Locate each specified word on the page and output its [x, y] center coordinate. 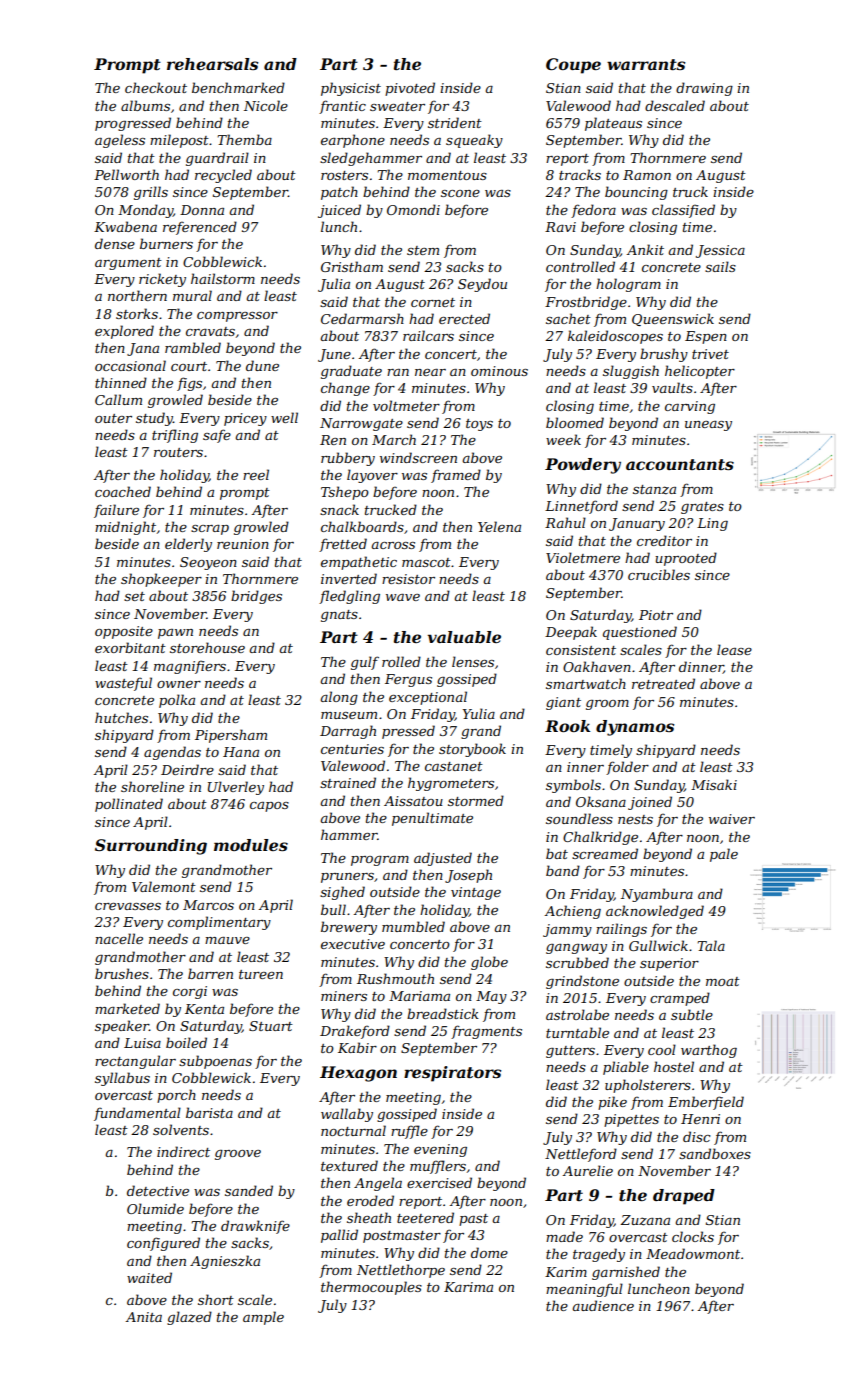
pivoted [410, 89]
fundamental [137, 1114]
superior [669, 964]
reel [256, 474]
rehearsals [213, 64]
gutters [570, 1052]
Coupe [573, 66]
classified [683, 211]
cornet [433, 302]
